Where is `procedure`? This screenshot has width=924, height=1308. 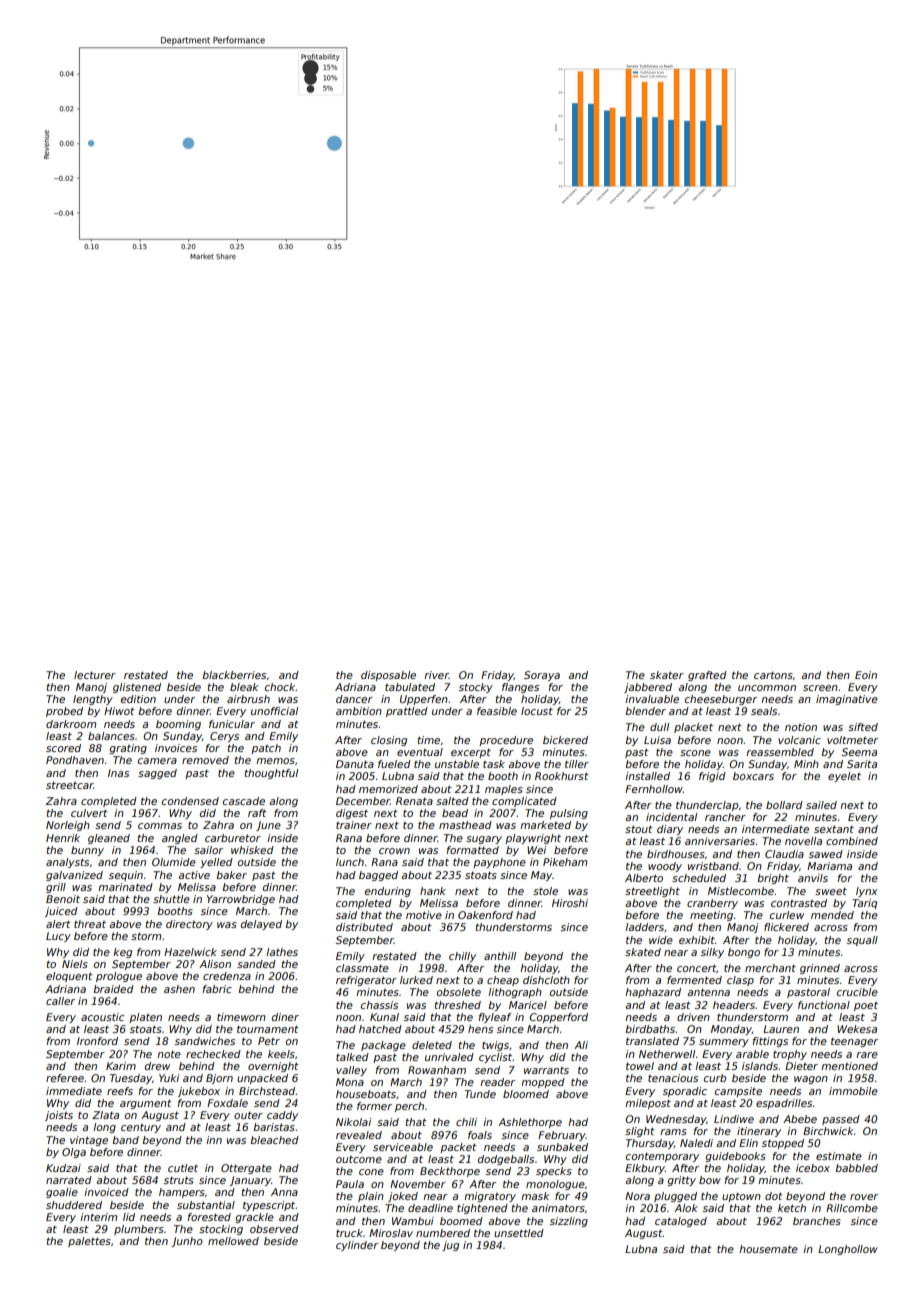
procedure is located at coordinates (506, 741).
